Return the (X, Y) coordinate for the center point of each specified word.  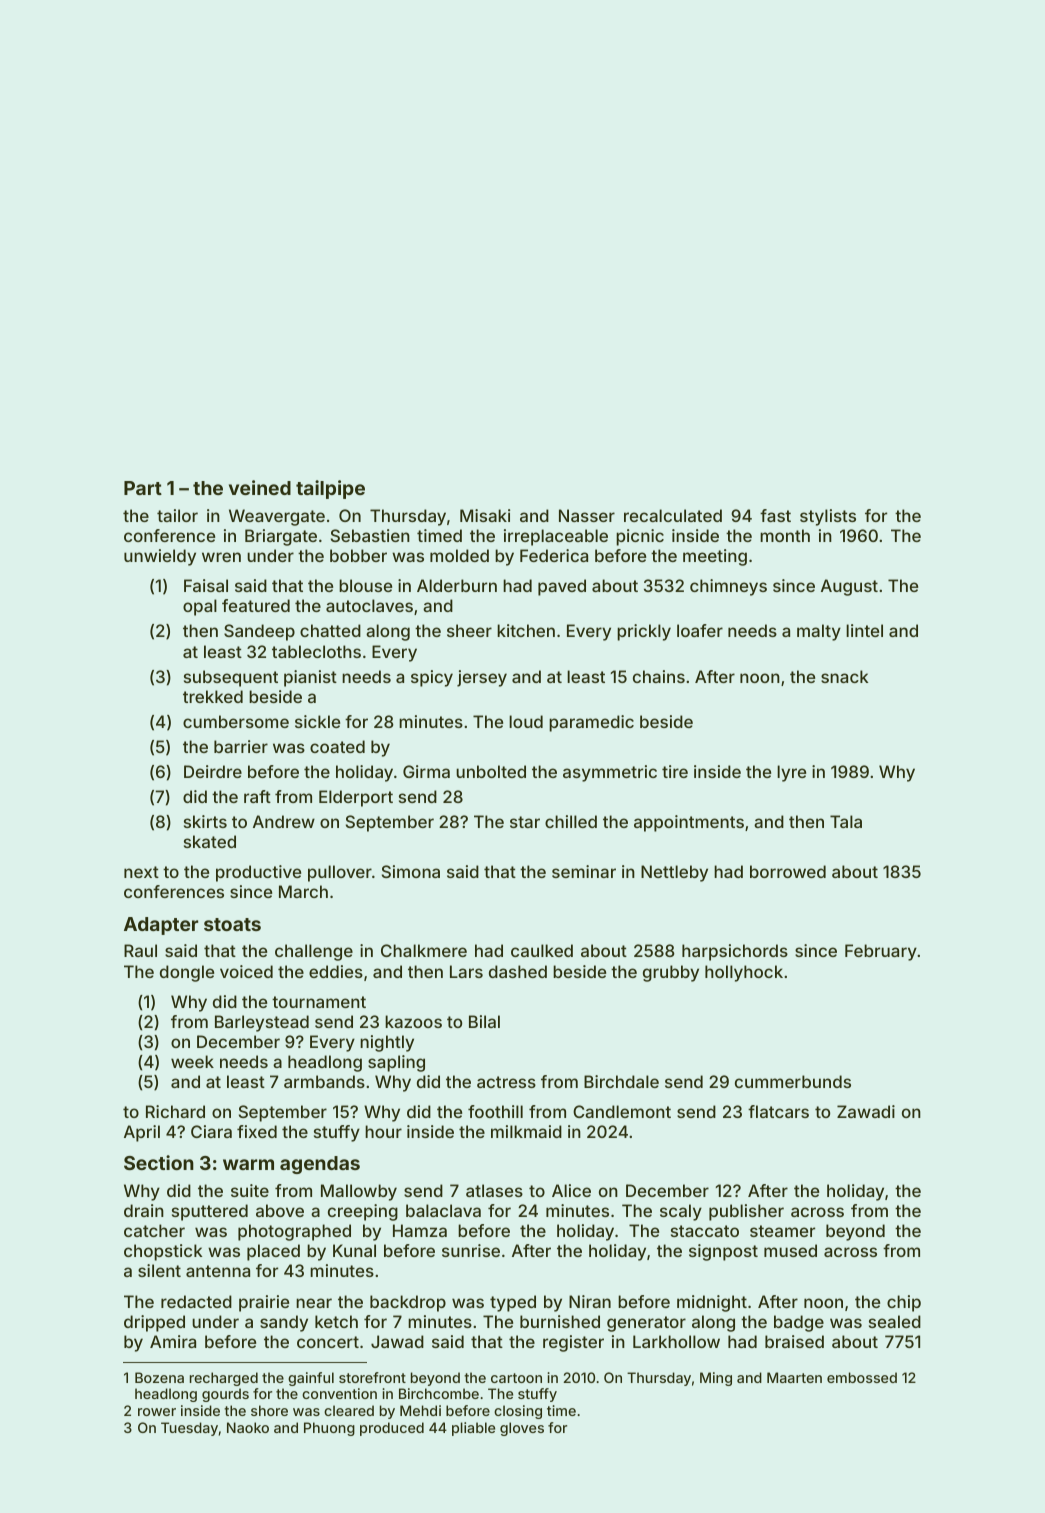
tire (675, 771)
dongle (187, 973)
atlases (494, 1190)
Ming (716, 1379)
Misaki (485, 515)
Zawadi (866, 1111)
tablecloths (316, 651)
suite (250, 1190)
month (785, 535)
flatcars (778, 1111)
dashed (518, 971)
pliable (473, 1429)
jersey (482, 678)
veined (260, 487)
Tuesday (189, 1429)
